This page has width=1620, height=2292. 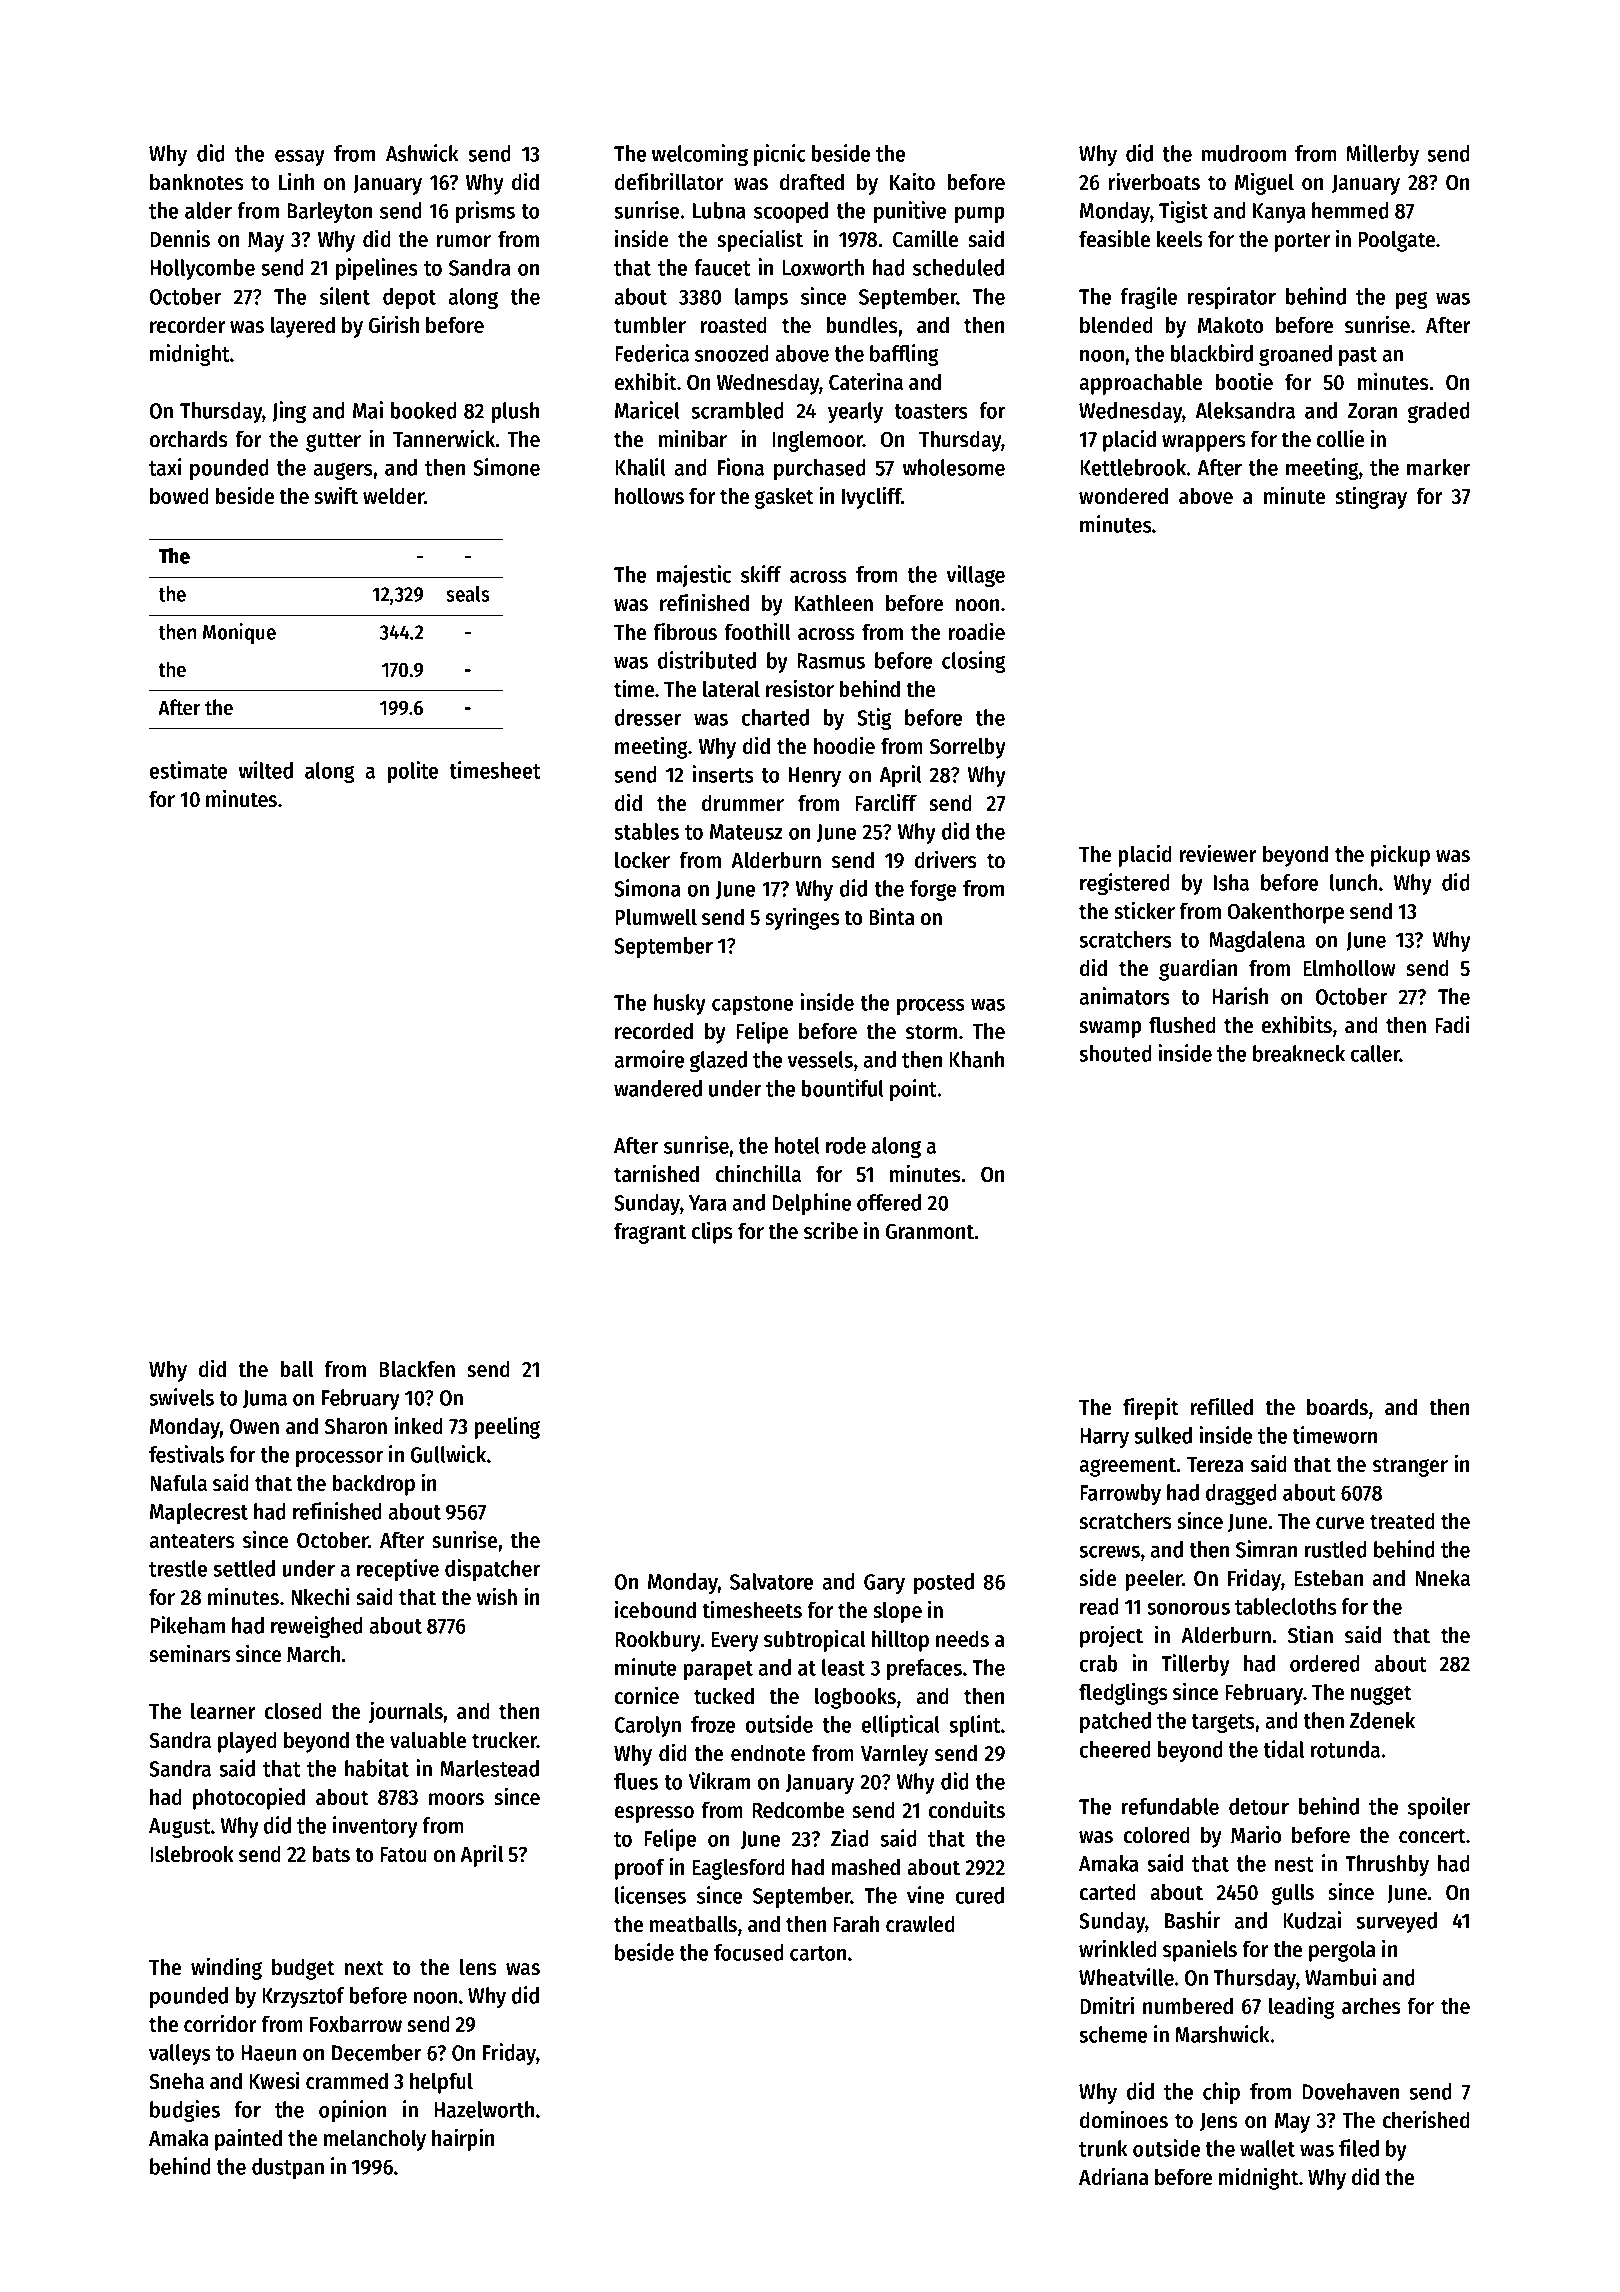 What do you see at coordinates (1452, 1024) in the page?
I see `Fadi` at bounding box center [1452, 1024].
